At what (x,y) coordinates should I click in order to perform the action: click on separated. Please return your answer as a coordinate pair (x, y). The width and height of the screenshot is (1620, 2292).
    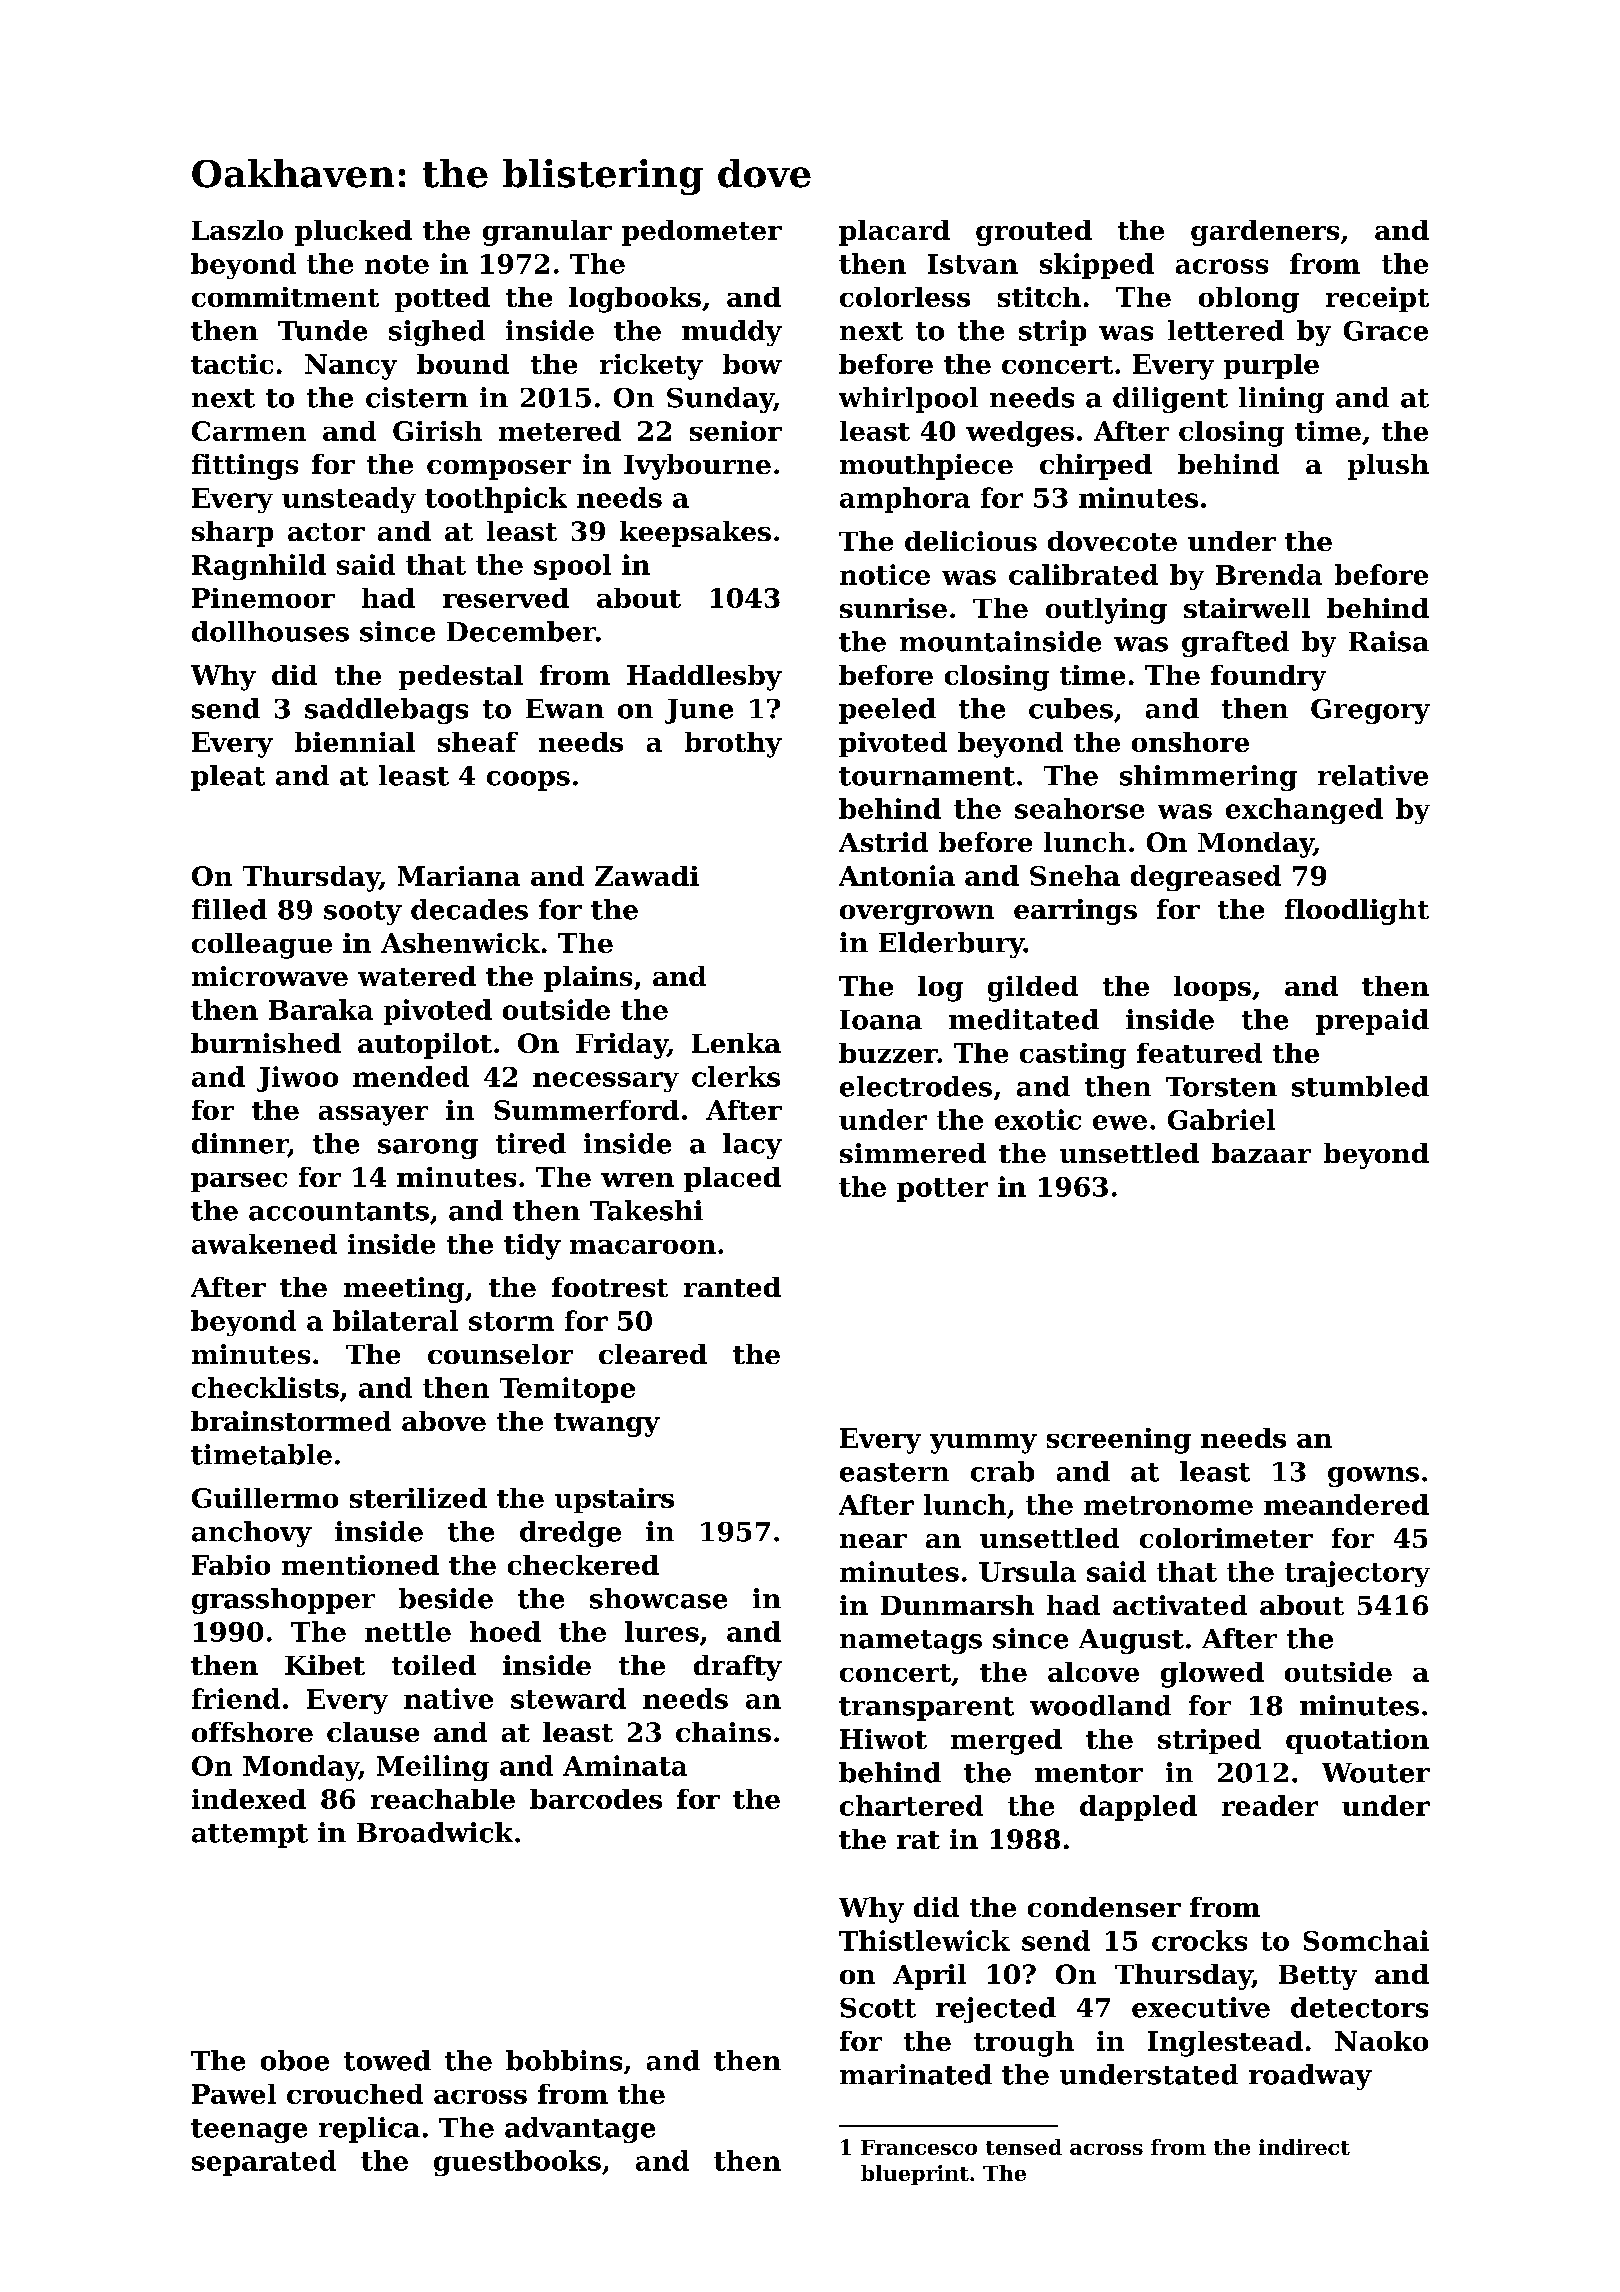
    Looking at the image, I should click on (264, 2163).
